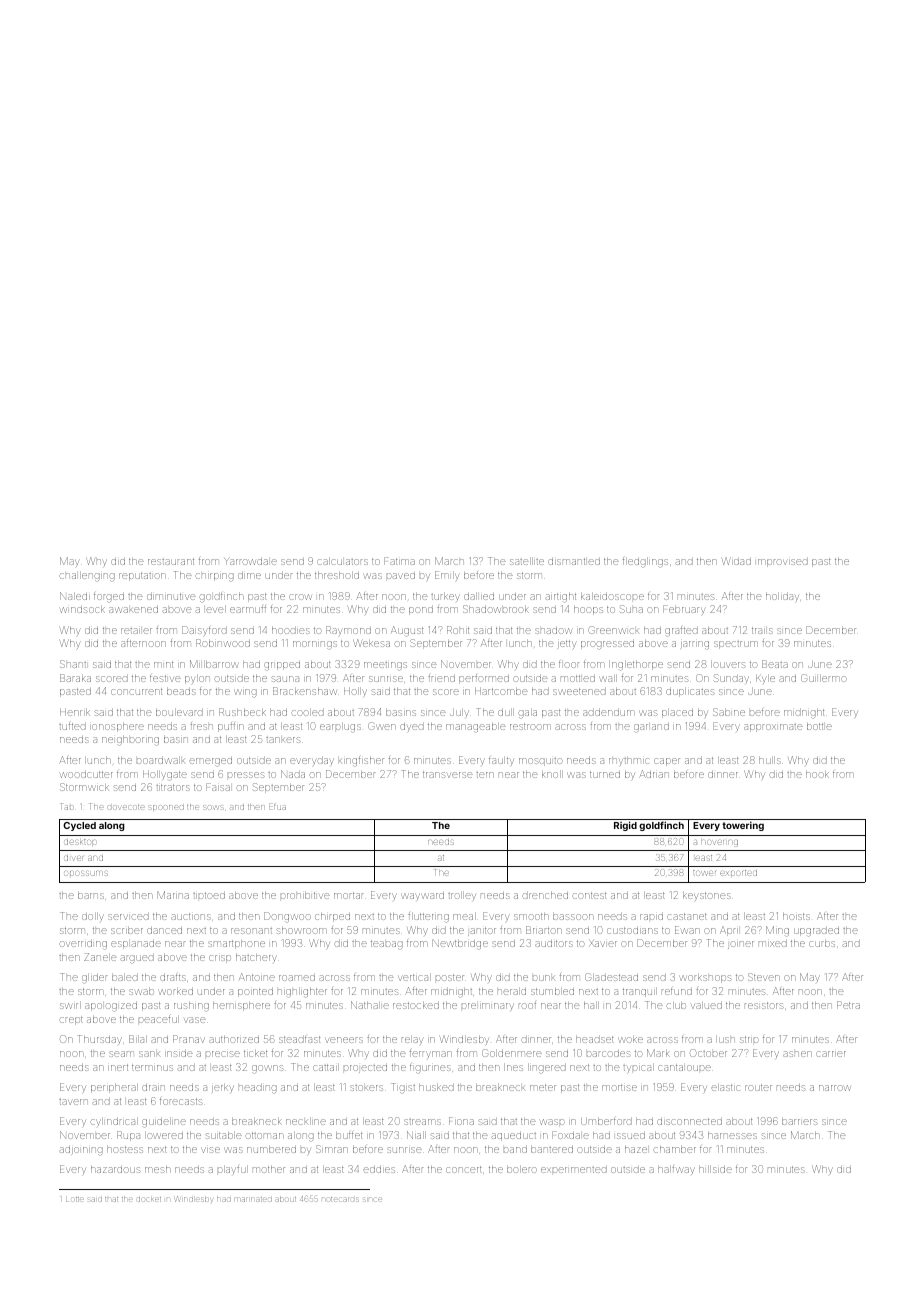 Image resolution: width=924 pixels, height=1308 pixels. What do you see at coordinates (782, 597) in the page?
I see `holiday` at bounding box center [782, 597].
